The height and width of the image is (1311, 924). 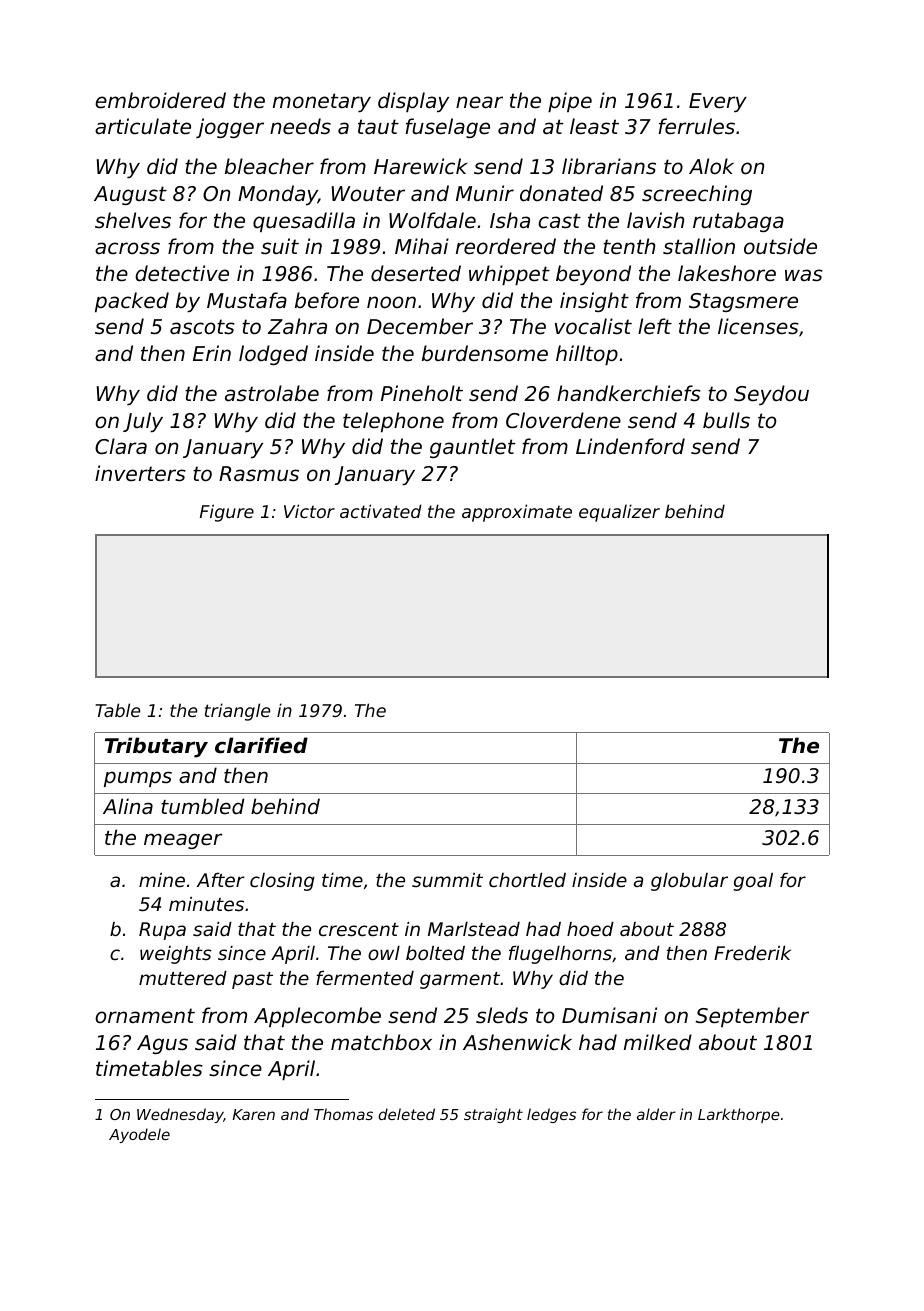 What do you see at coordinates (447, 880) in the image?
I see `summit` at bounding box center [447, 880].
